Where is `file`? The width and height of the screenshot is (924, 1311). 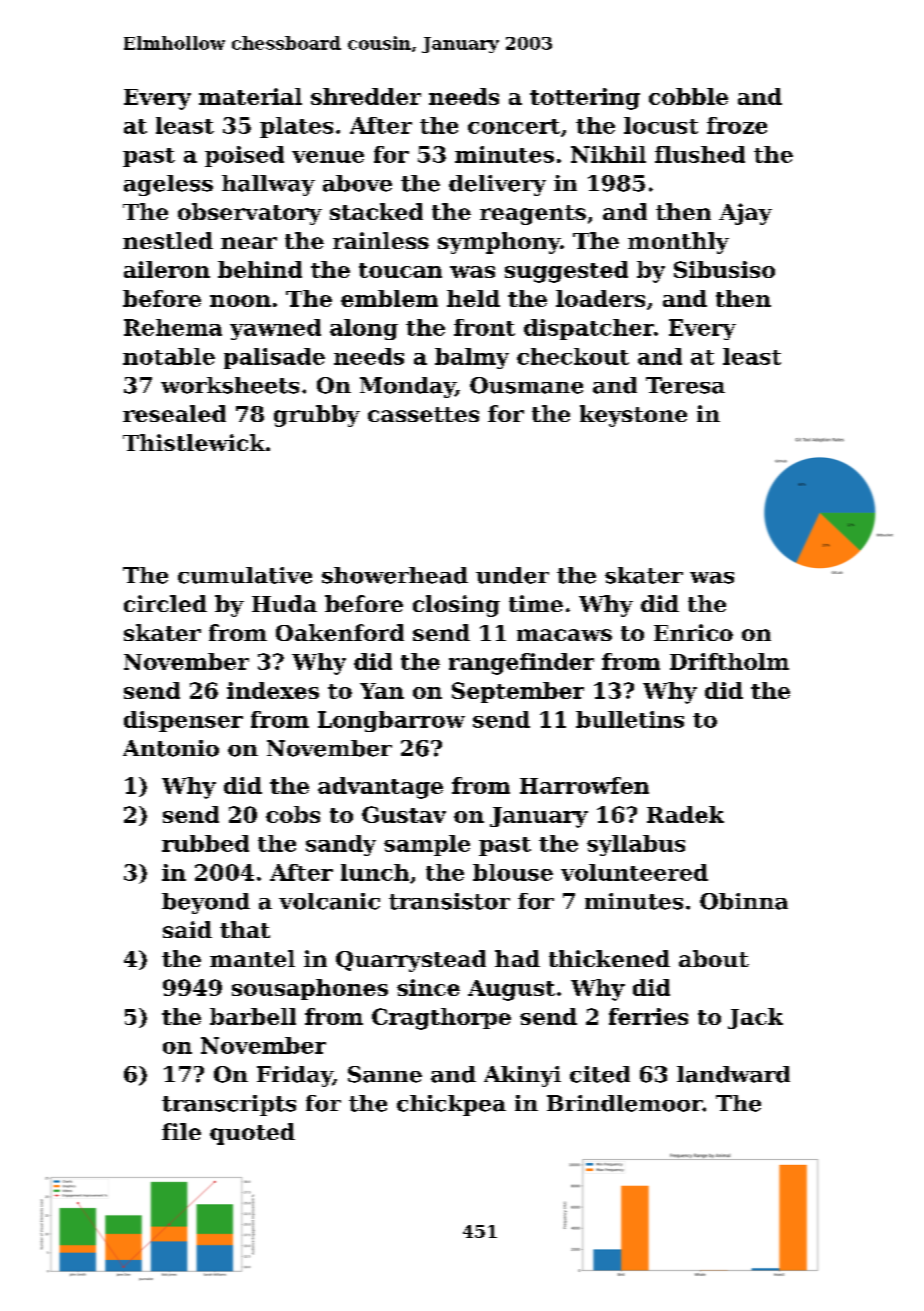
file is located at coordinates (181, 1131).
